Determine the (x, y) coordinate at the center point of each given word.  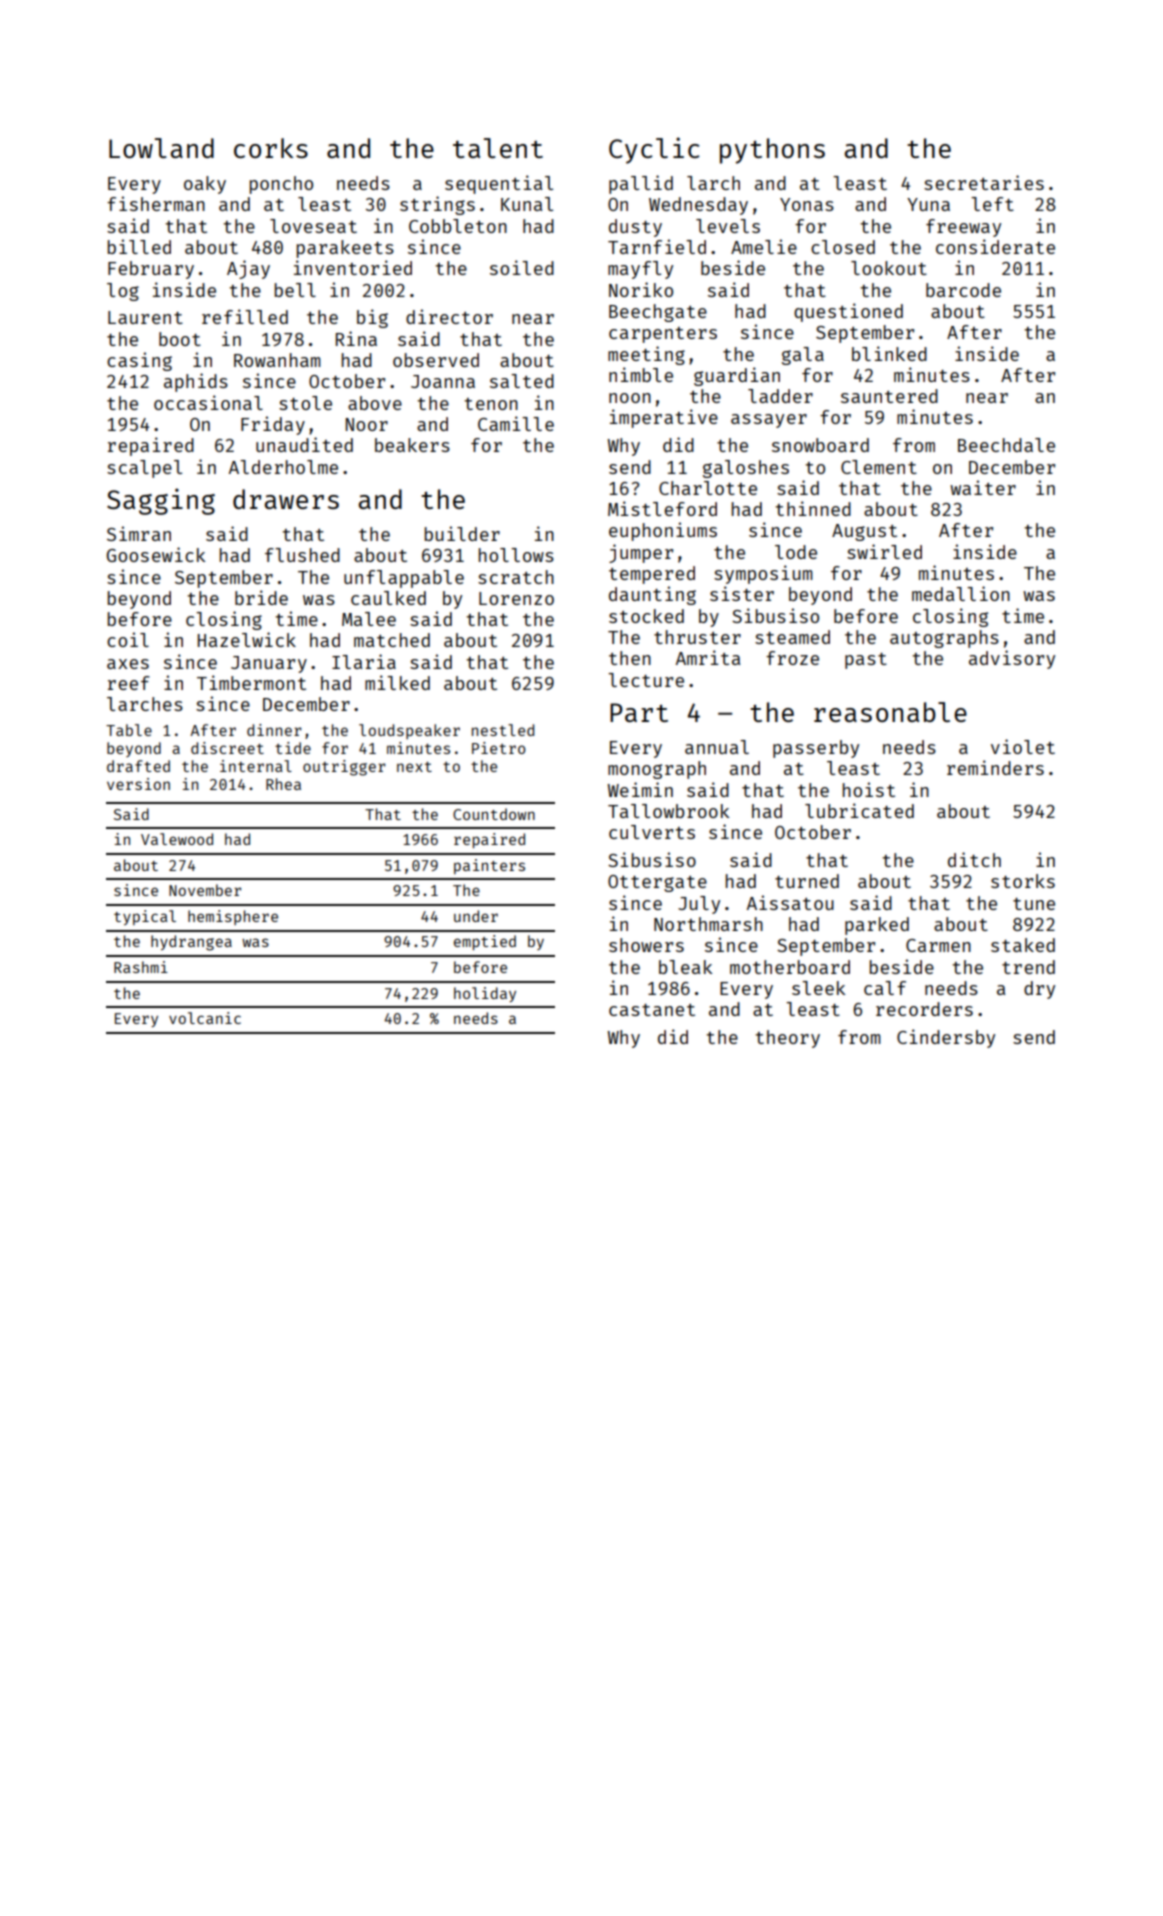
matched (392, 640)
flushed (302, 555)
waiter (983, 487)
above (375, 403)
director (449, 316)
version (138, 784)
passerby (816, 749)
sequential (499, 184)
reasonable (890, 712)
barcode (963, 290)
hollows (516, 555)
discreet (227, 748)
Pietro (499, 748)
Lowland (161, 148)
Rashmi (141, 967)
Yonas (807, 204)
